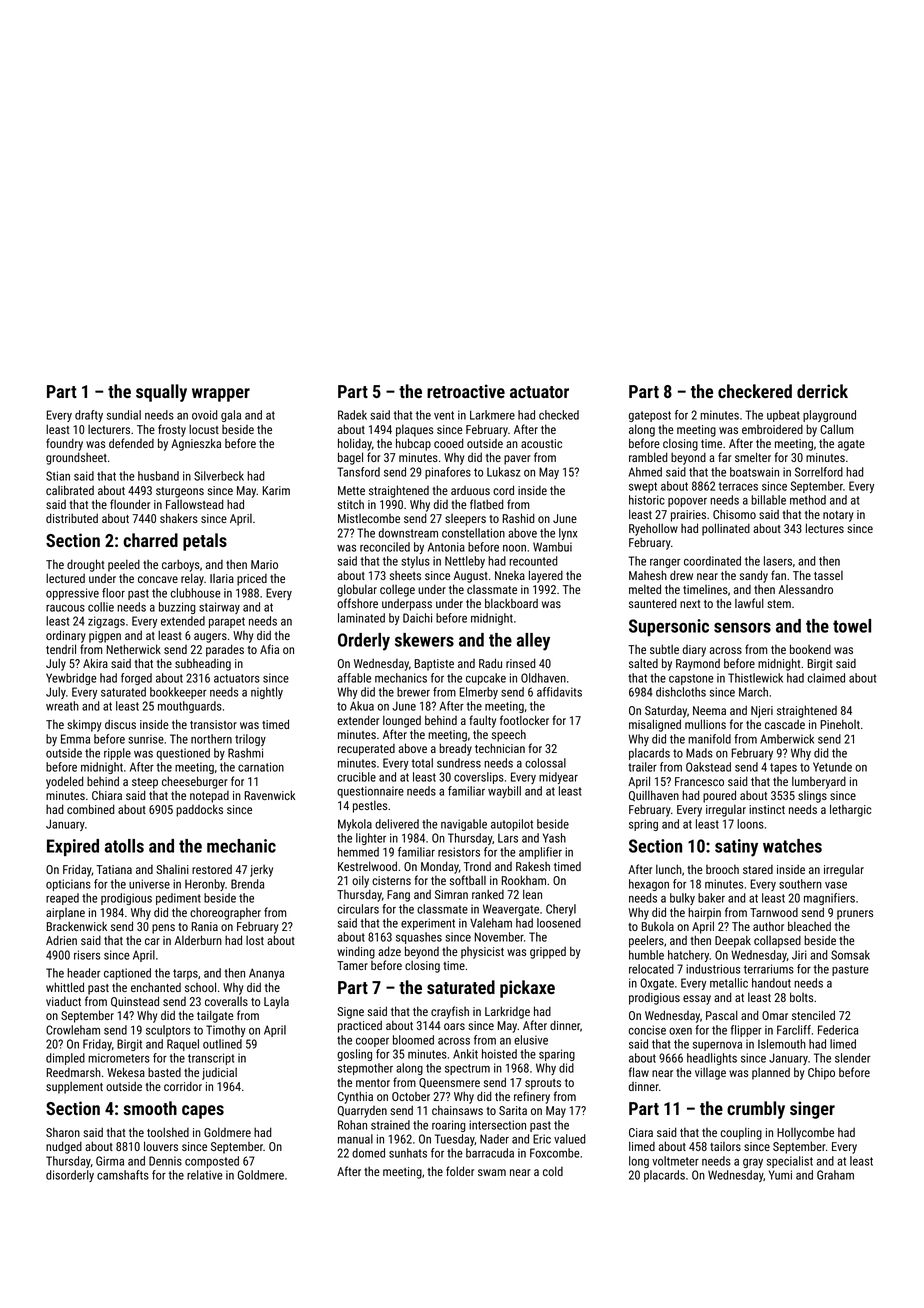 This image has width=924, height=1308. I want to click on August, so click(471, 577).
